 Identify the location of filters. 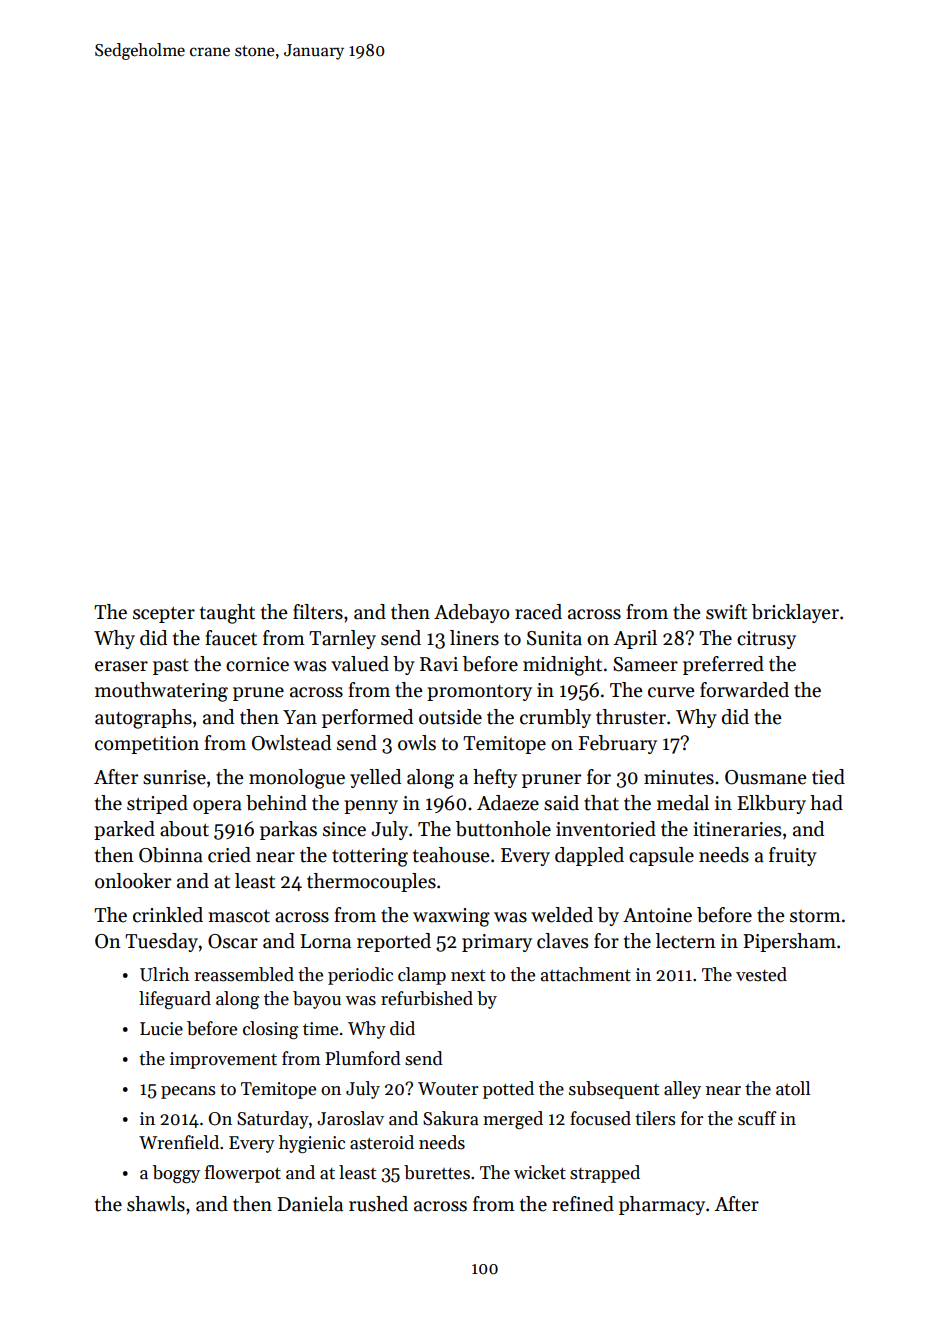
(318, 612).
